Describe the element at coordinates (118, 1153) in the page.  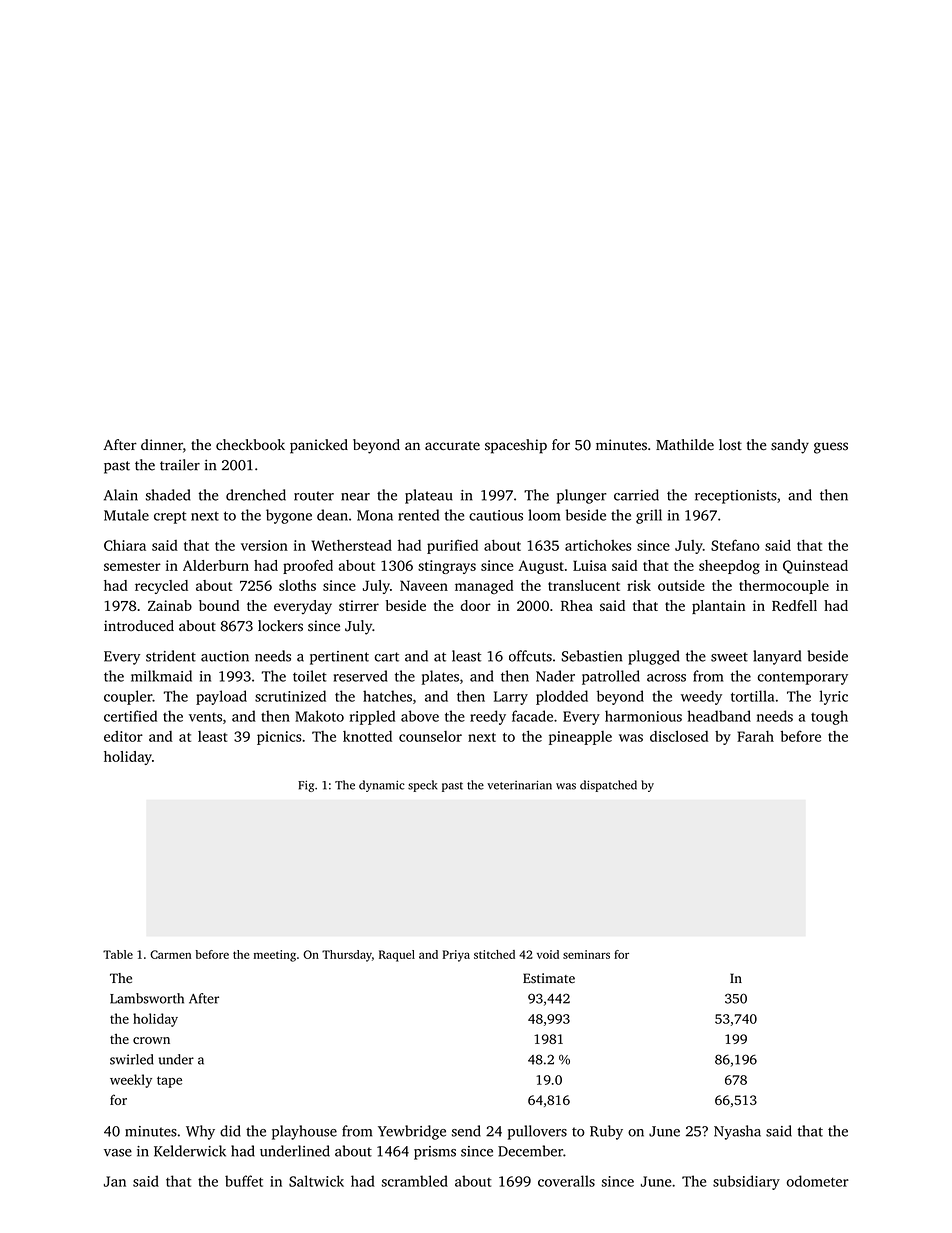
I see `vase` at that location.
